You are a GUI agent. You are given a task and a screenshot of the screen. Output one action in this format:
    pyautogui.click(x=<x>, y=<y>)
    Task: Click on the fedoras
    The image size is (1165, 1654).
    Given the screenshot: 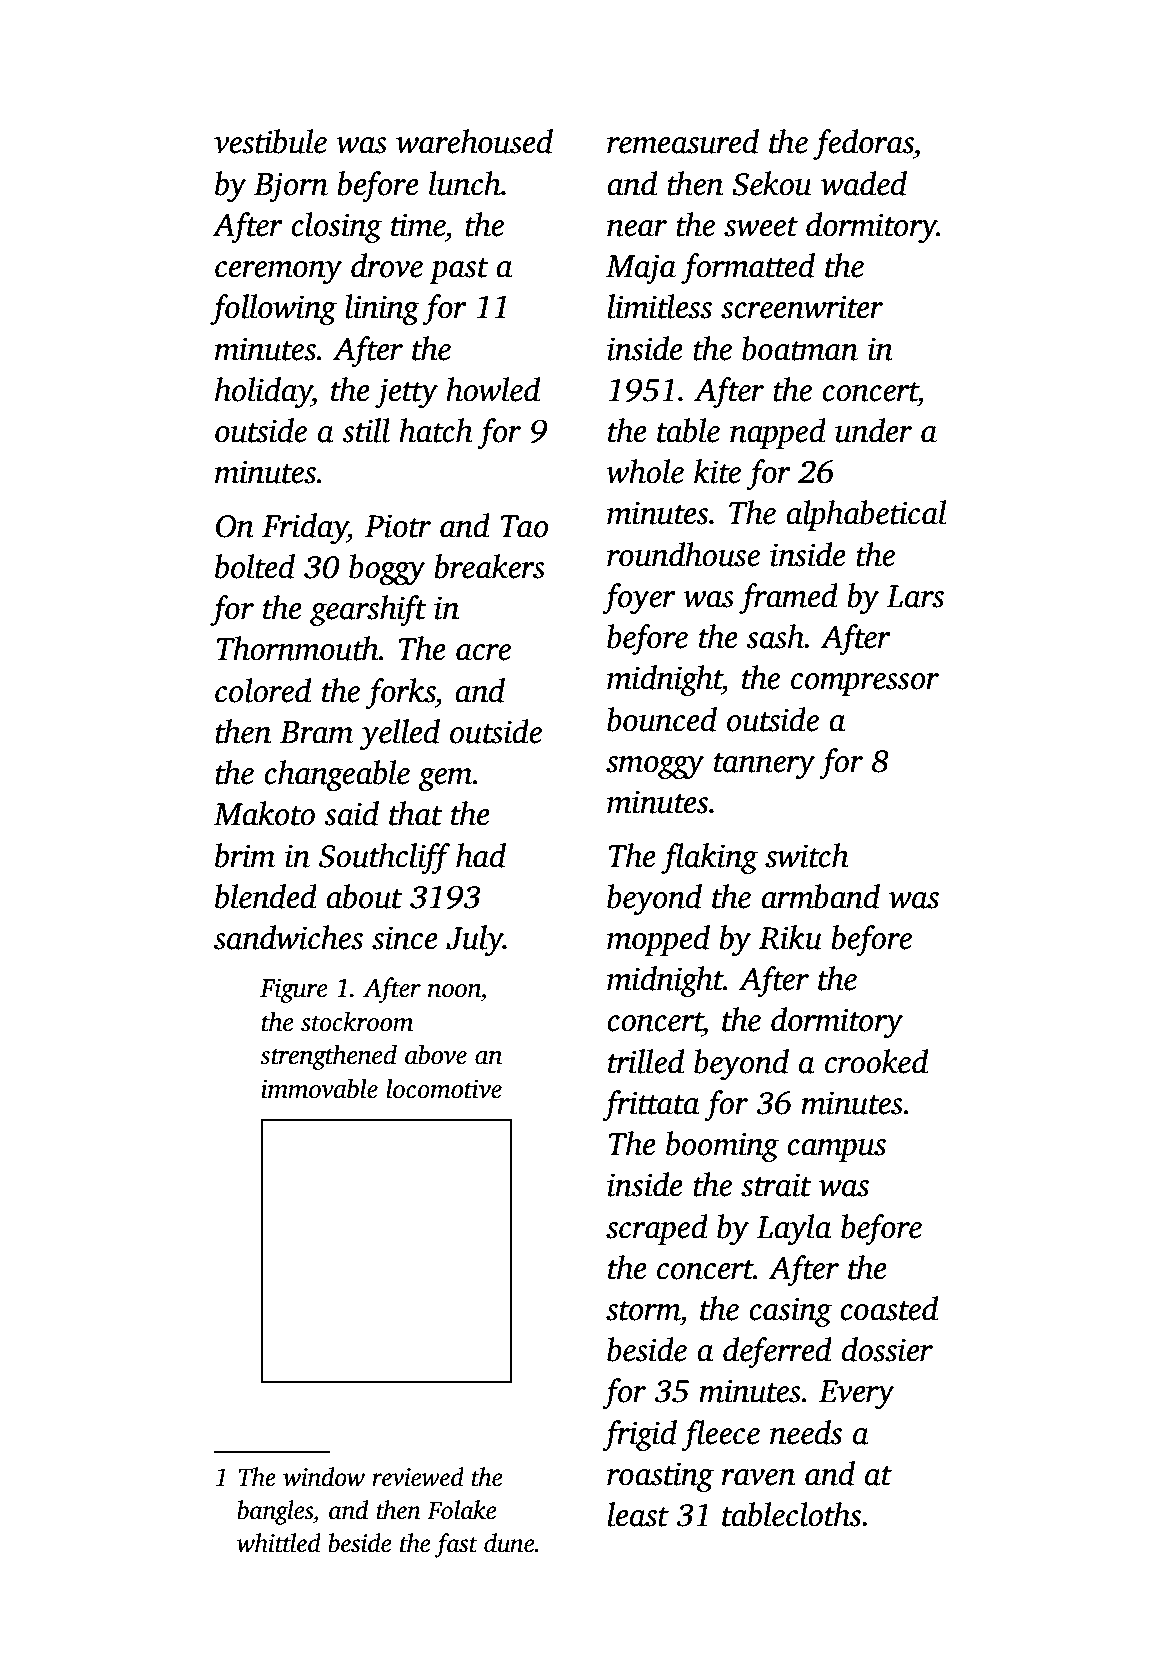 What is the action you would take?
    pyautogui.click(x=863, y=144)
